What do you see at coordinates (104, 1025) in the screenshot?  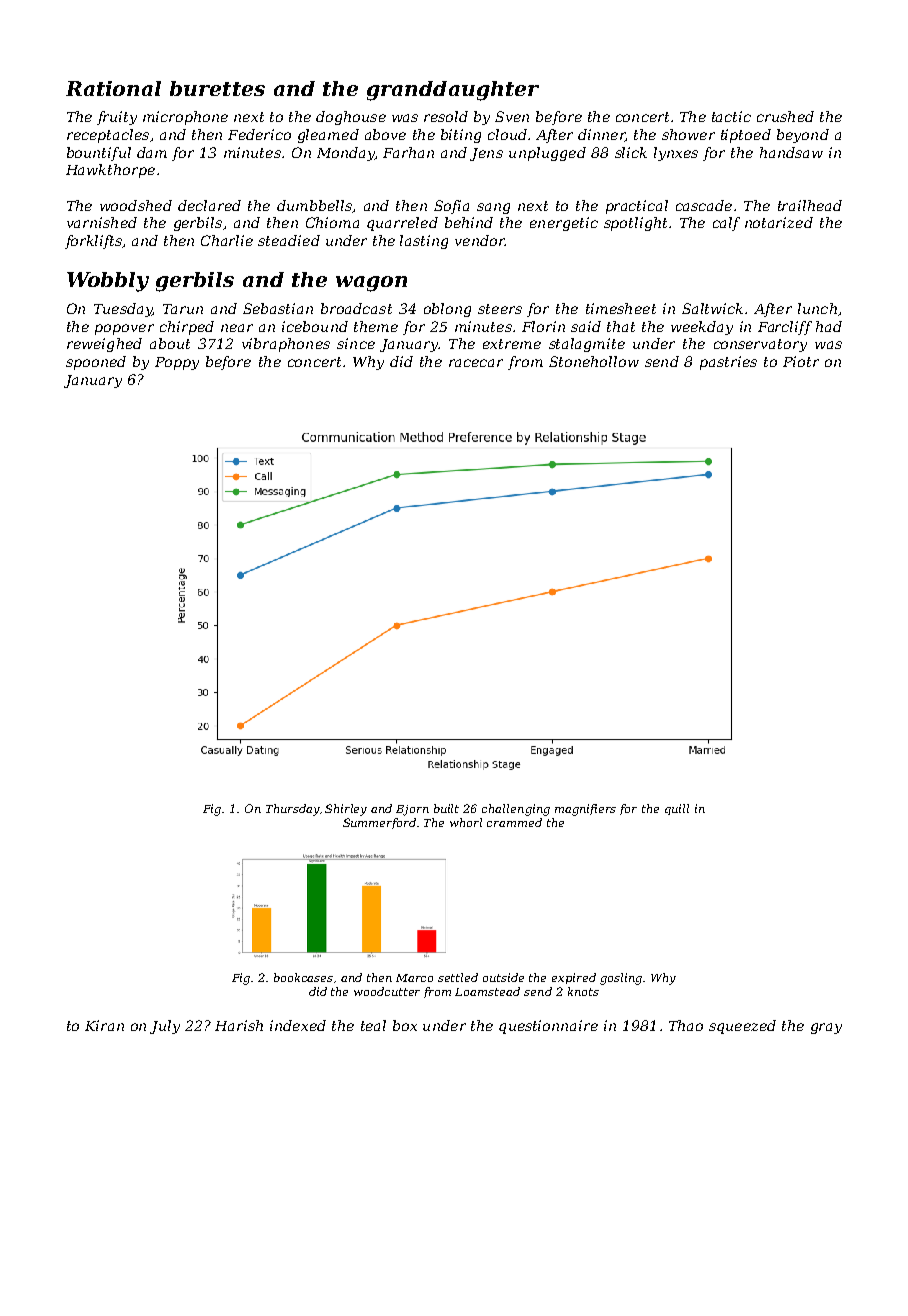 I see `Kiran` at bounding box center [104, 1025].
